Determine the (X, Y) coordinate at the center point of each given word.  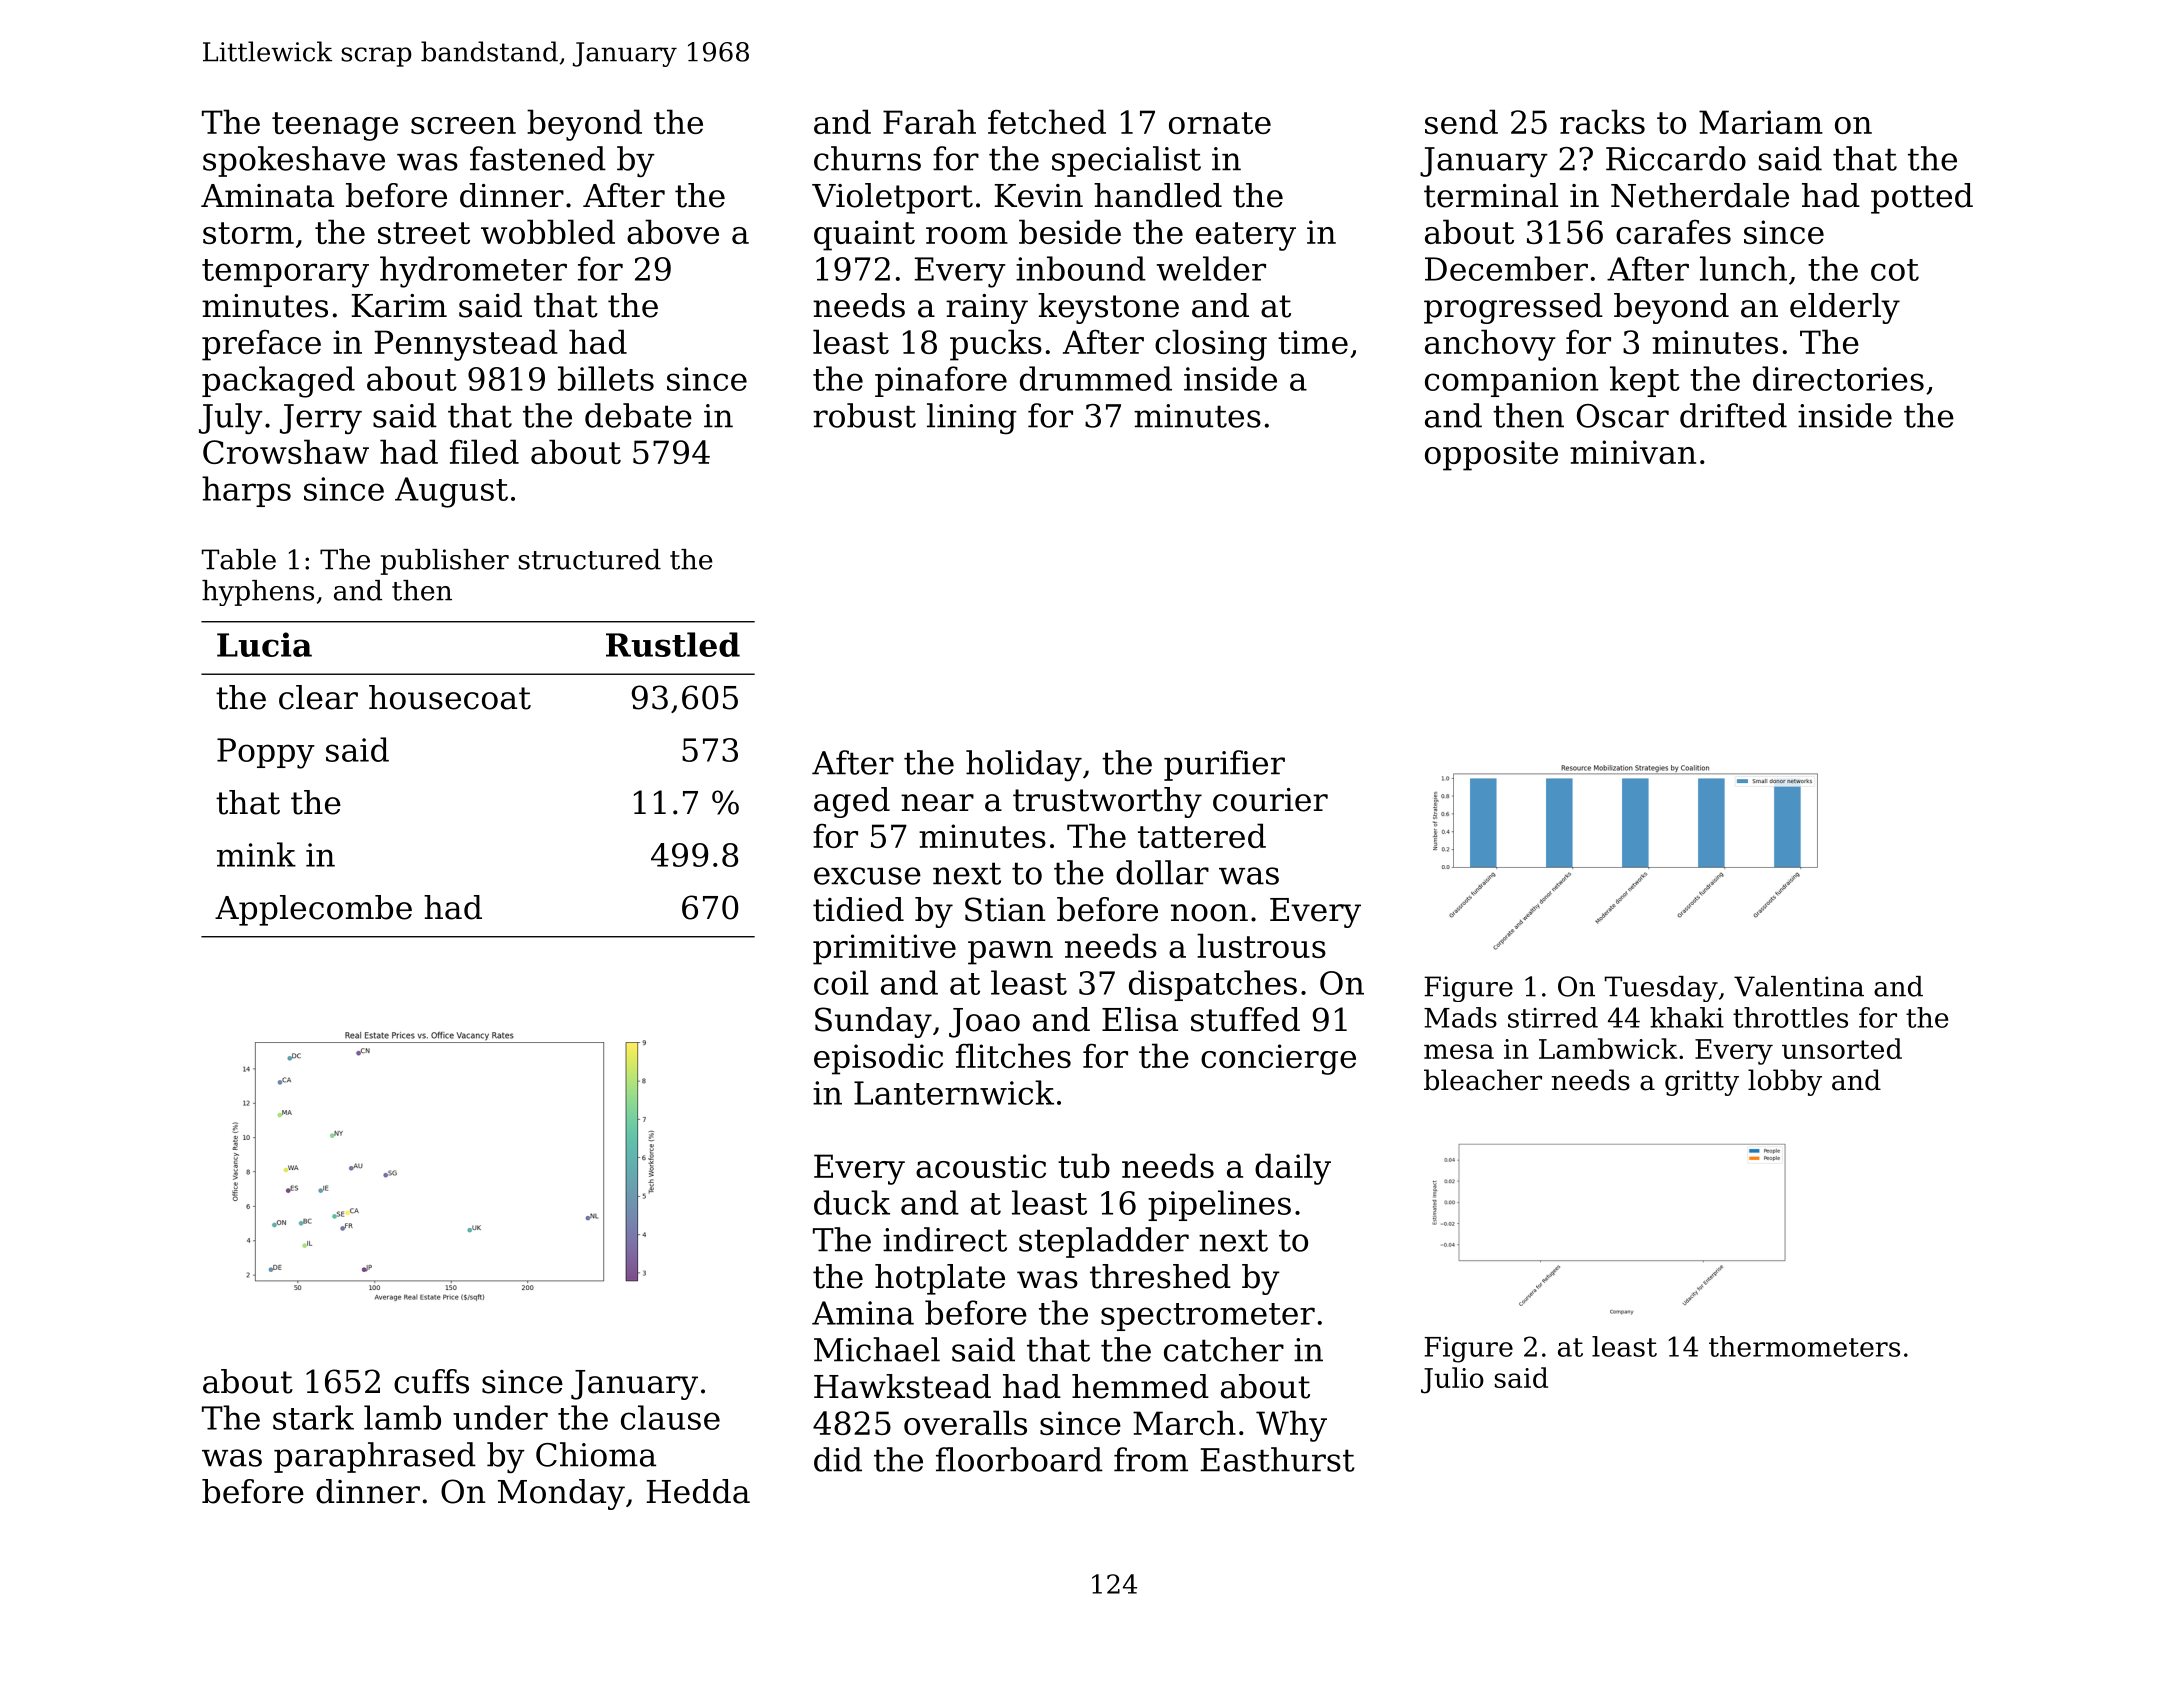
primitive (884, 949)
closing (1211, 345)
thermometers (1804, 1346)
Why (1291, 1426)
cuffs (431, 1381)
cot (1895, 270)
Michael (877, 1349)
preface (261, 345)
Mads (1460, 1017)
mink (256, 854)
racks (1602, 121)
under (500, 1417)
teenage (335, 126)
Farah (929, 121)
